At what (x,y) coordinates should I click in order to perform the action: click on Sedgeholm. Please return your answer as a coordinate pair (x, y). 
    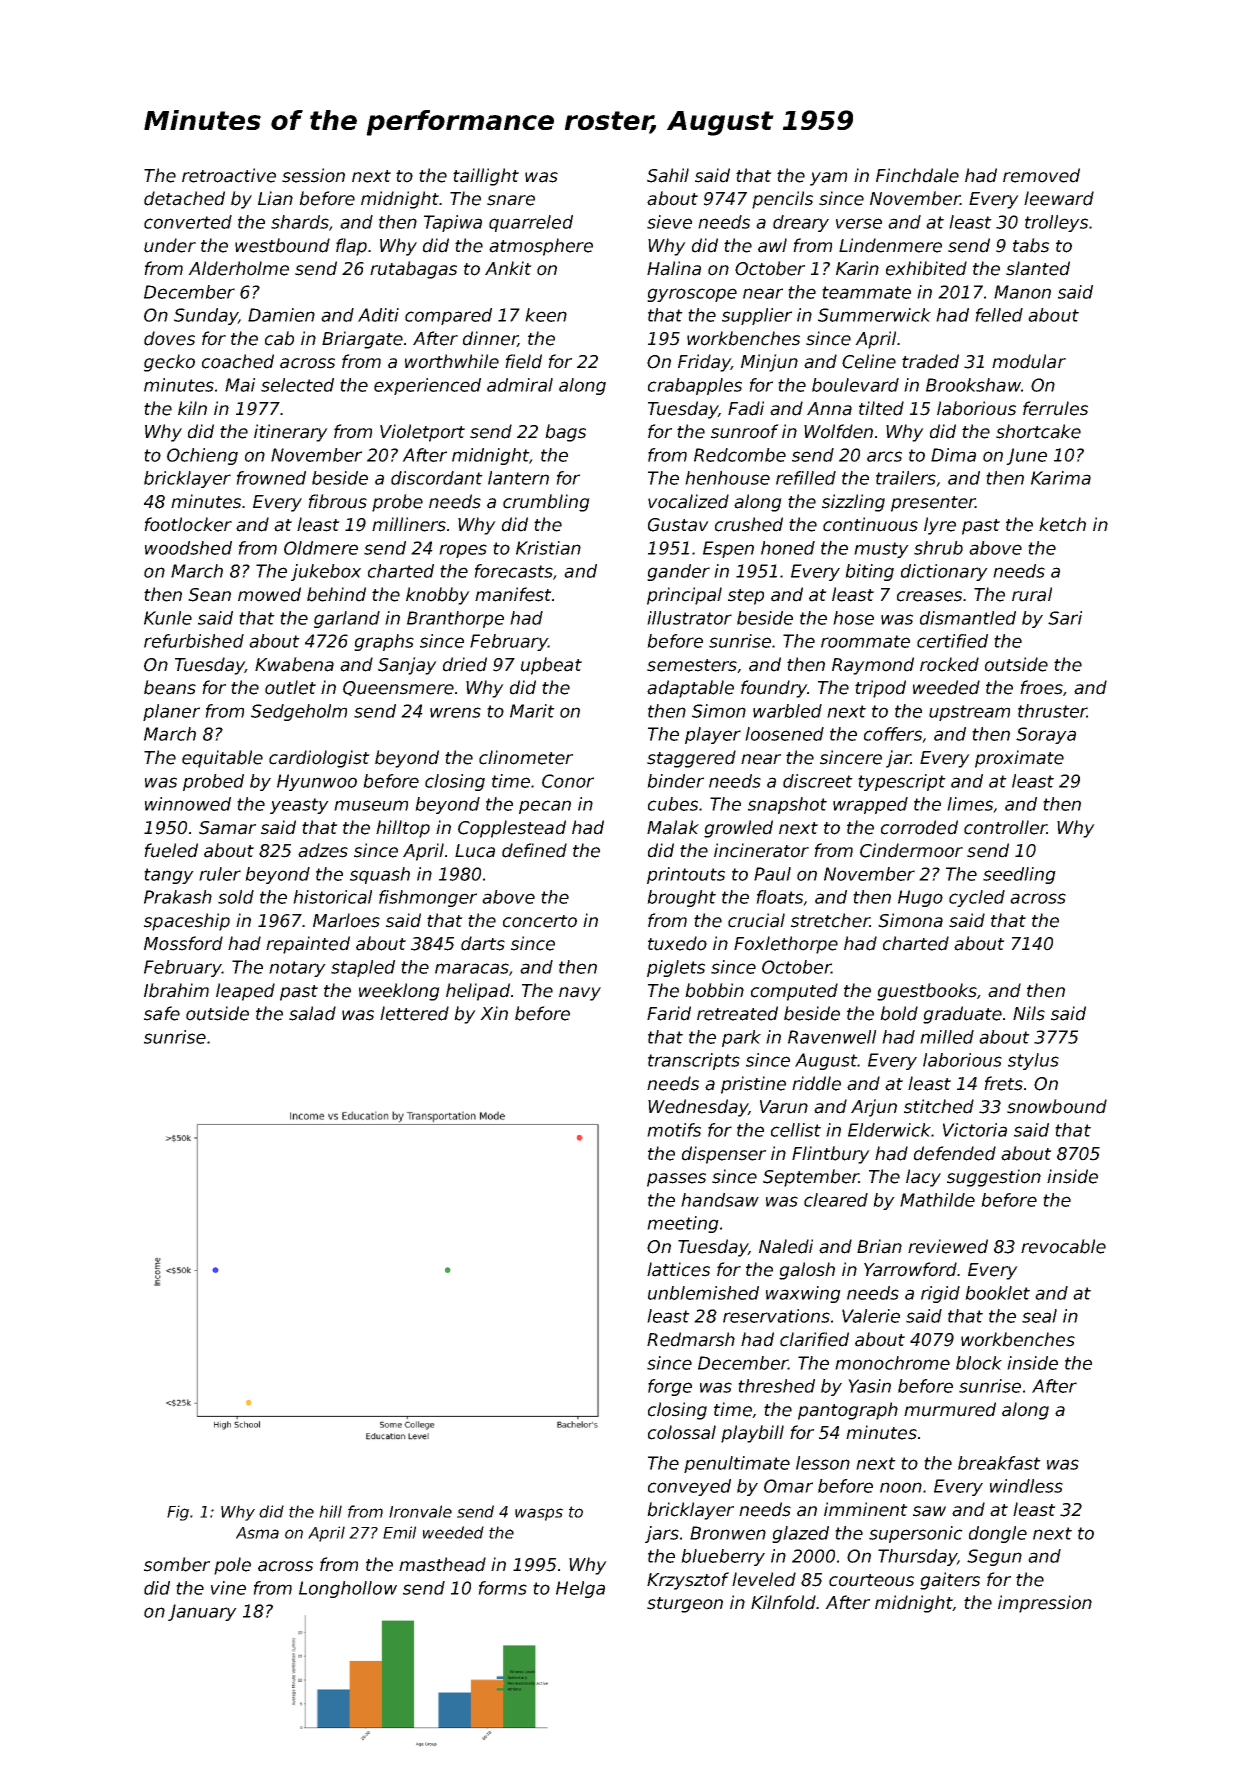
    Looking at the image, I should click on (299, 712).
